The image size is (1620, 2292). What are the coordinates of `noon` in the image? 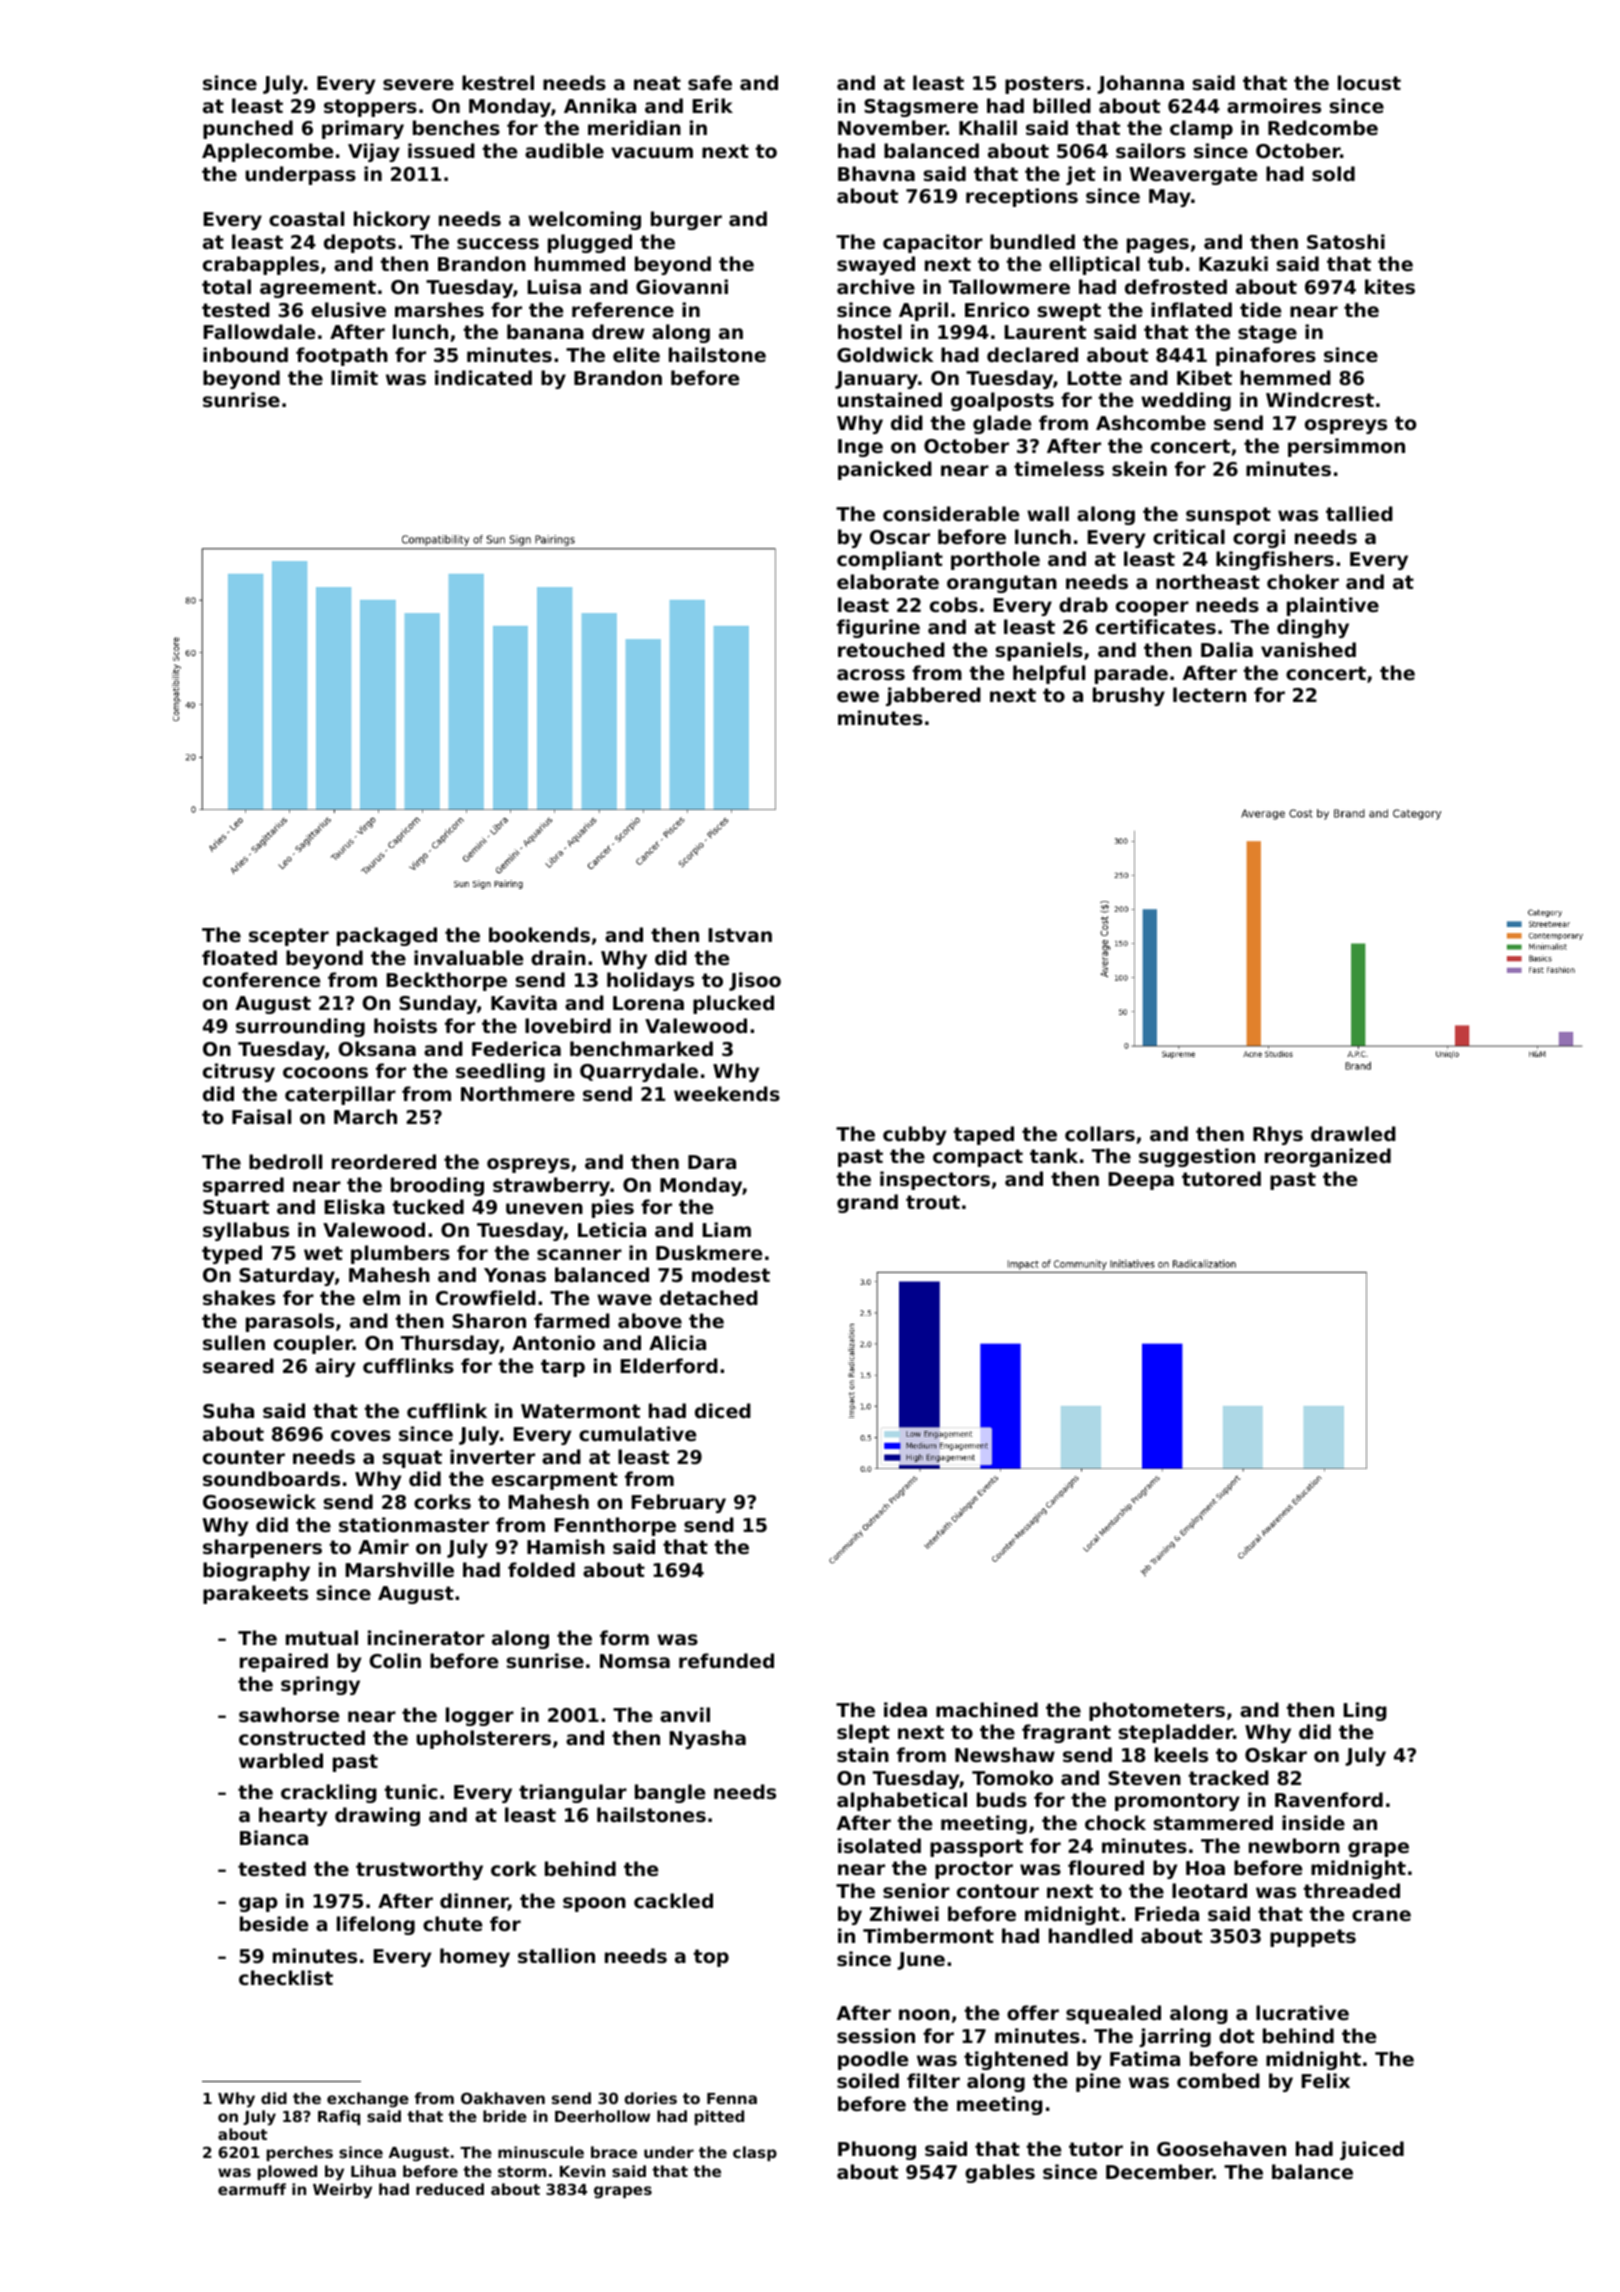 It's located at (924, 2014).
